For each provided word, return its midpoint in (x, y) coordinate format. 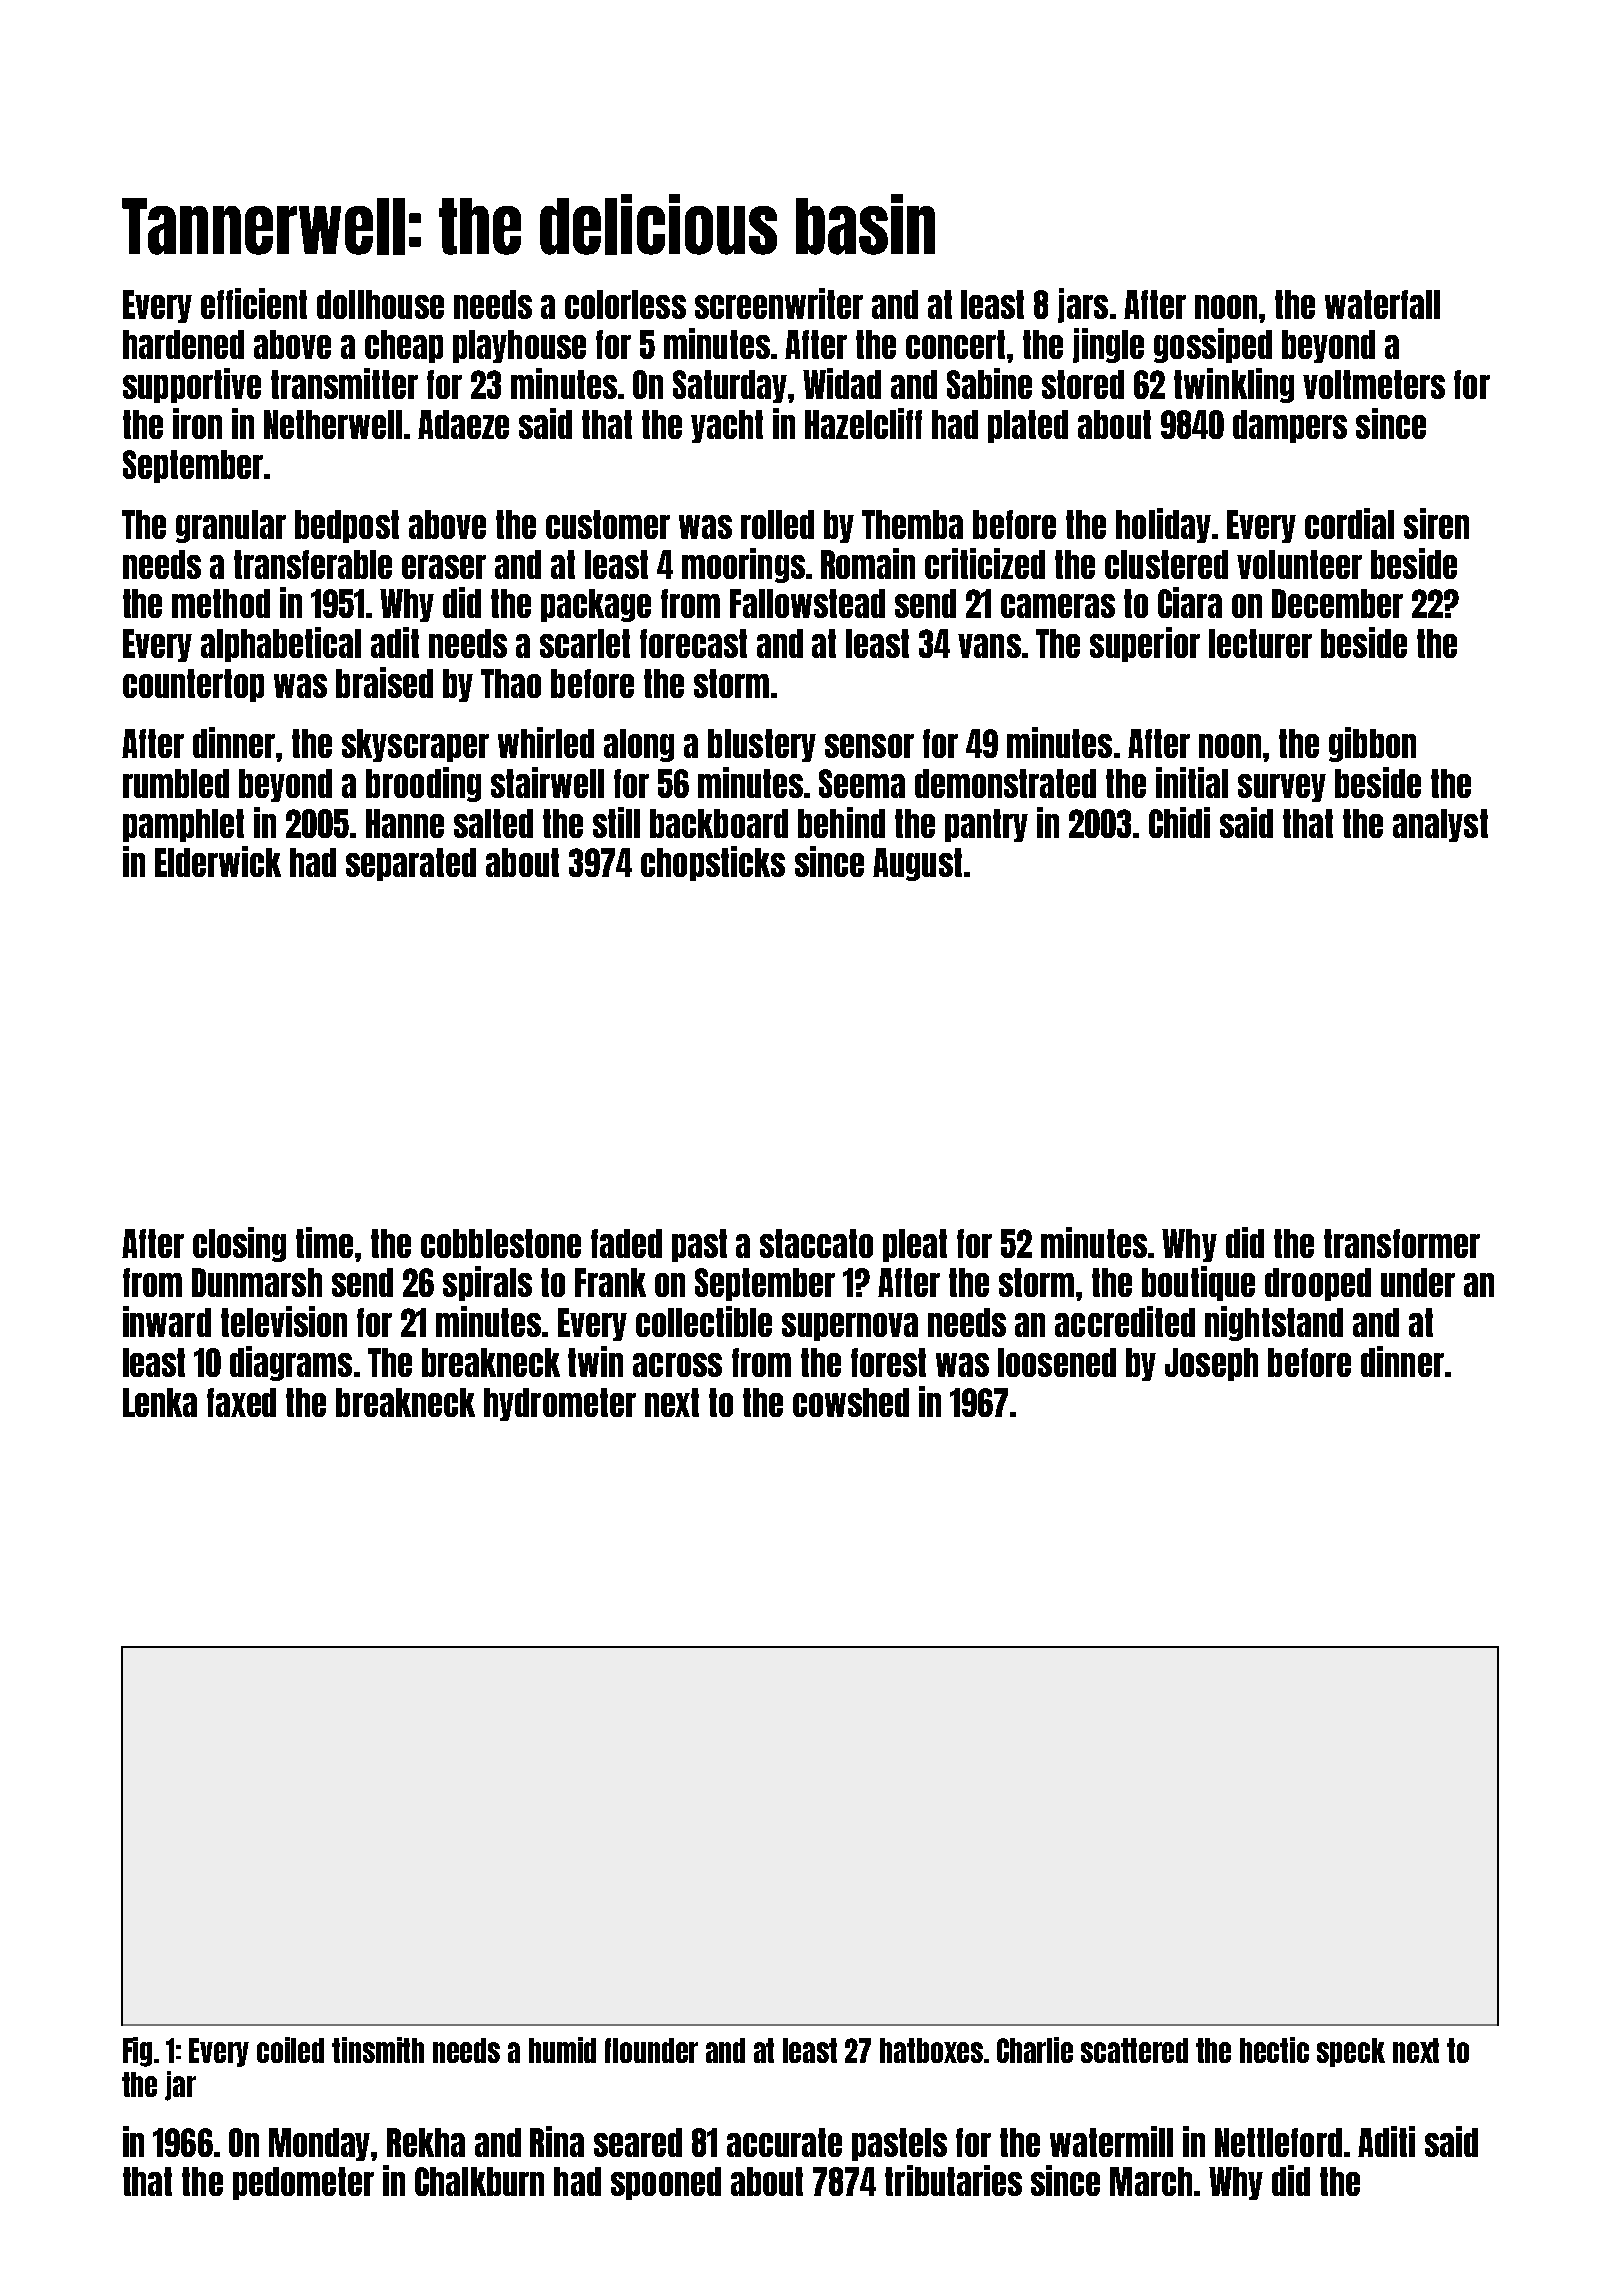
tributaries (953, 2180)
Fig (137, 2052)
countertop (193, 685)
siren (1436, 523)
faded (626, 1243)
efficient (254, 303)
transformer (1402, 1243)
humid (562, 2050)
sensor (869, 746)
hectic (1274, 2050)
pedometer (303, 2183)
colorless (625, 304)
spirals (487, 1283)
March (1151, 2181)
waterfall (1382, 304)
